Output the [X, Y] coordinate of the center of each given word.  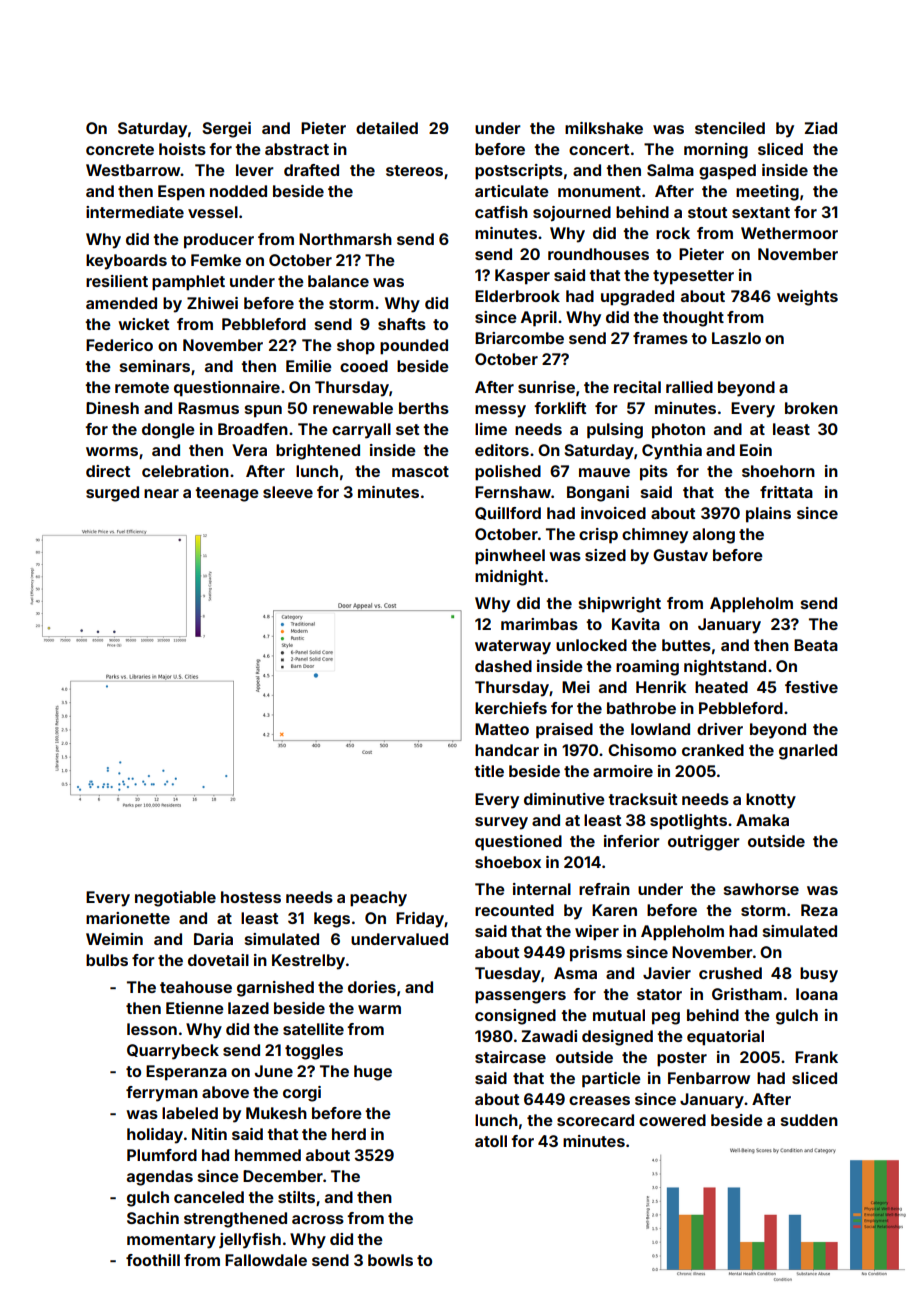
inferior [632, 841]
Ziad [821, 128]
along [714, 536]
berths [424, 408]
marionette [128, 918]
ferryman [162, 1094]
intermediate [135, 212]
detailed [387, 128]
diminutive [564, 799]
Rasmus [208, 408]
